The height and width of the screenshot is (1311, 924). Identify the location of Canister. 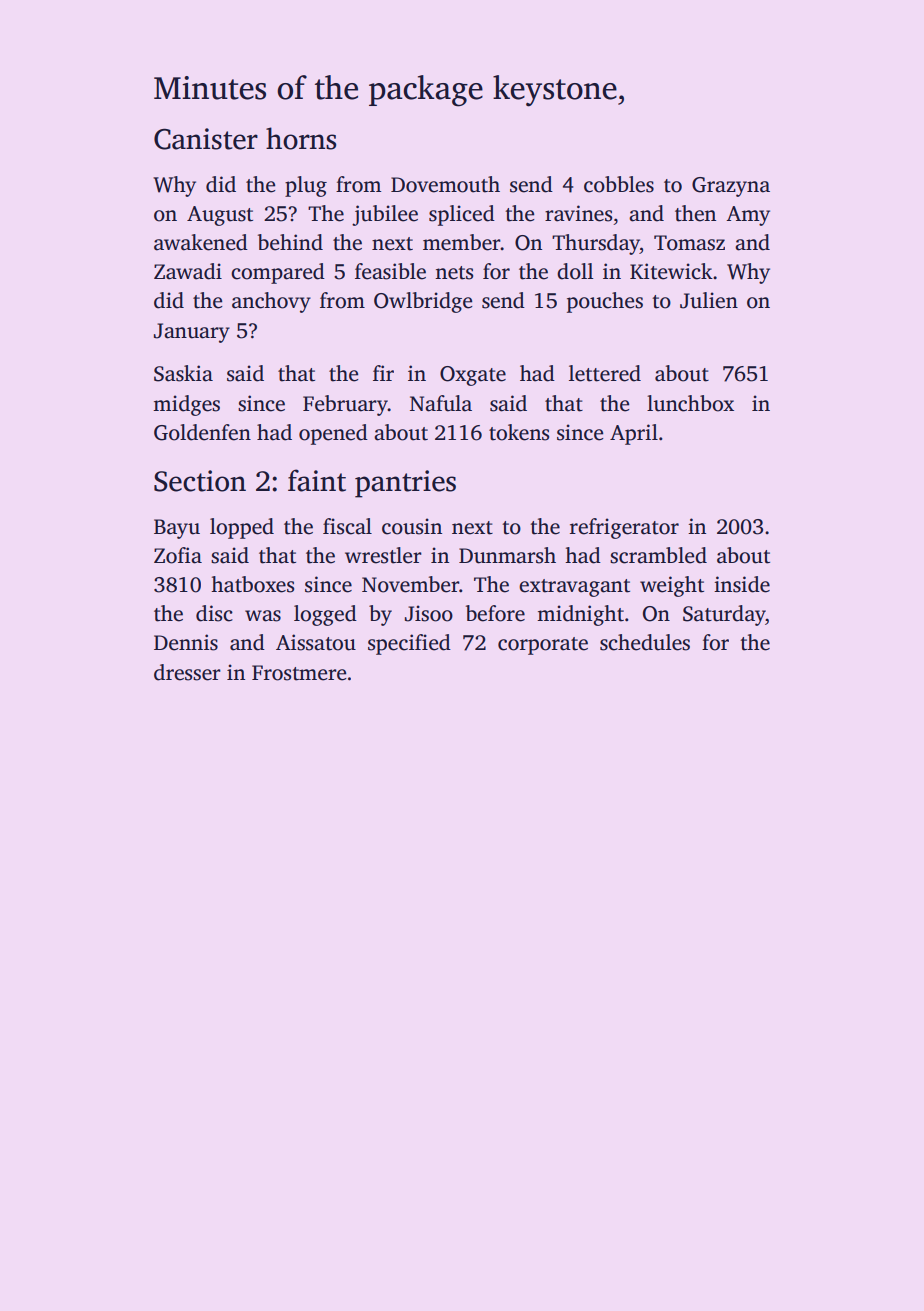
(206, 139).
